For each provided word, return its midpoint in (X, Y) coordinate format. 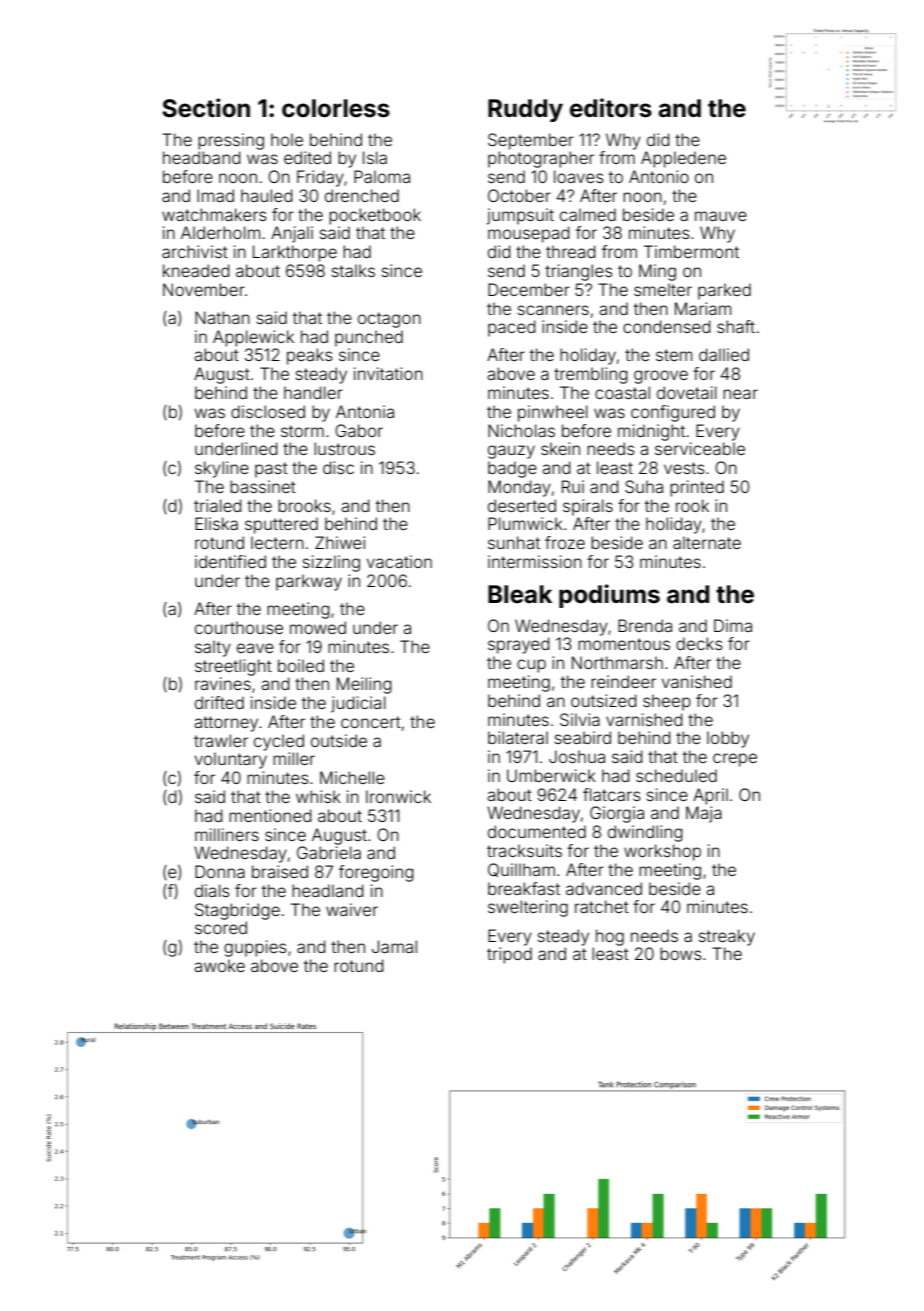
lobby (728, 739)
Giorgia (617, 814)
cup (531, 666)
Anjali (292, 234)
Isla (375, 157)
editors (611, 108)
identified (230, 561)
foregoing (376, 873)
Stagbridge (237, 911)
